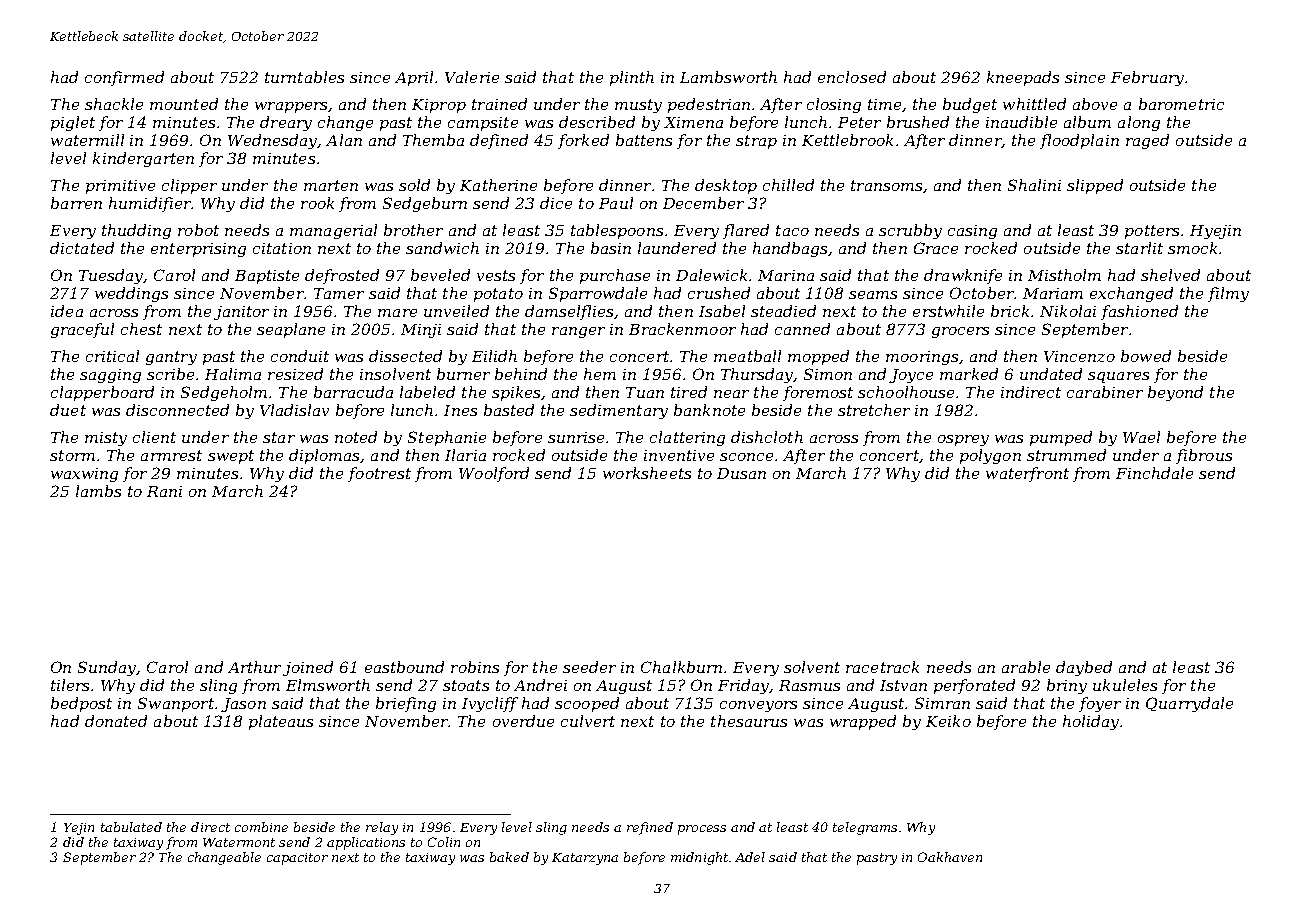  I want to click on shackle, so click(114, 104).
